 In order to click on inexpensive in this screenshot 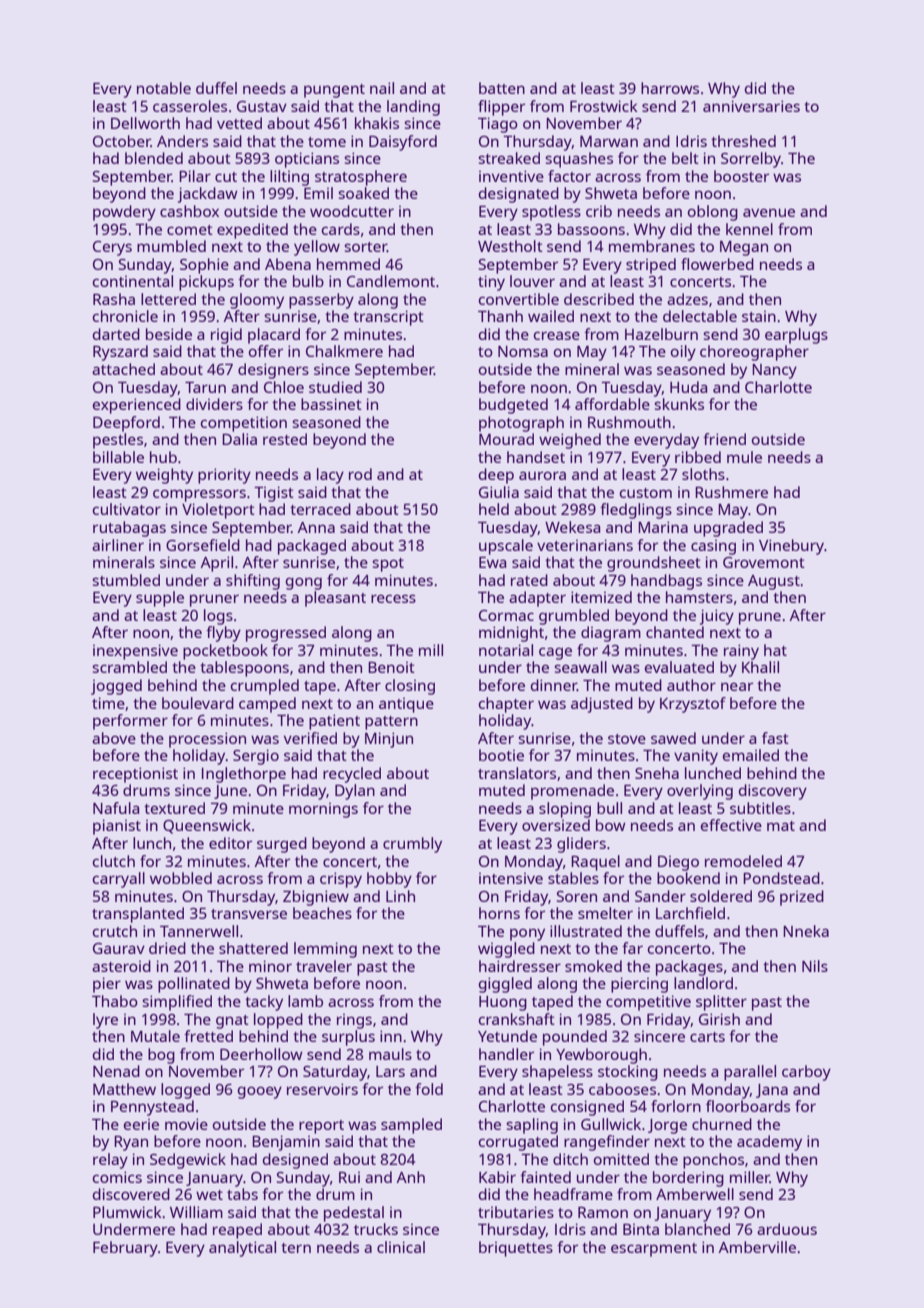, I will do `click(135, 652)`.
